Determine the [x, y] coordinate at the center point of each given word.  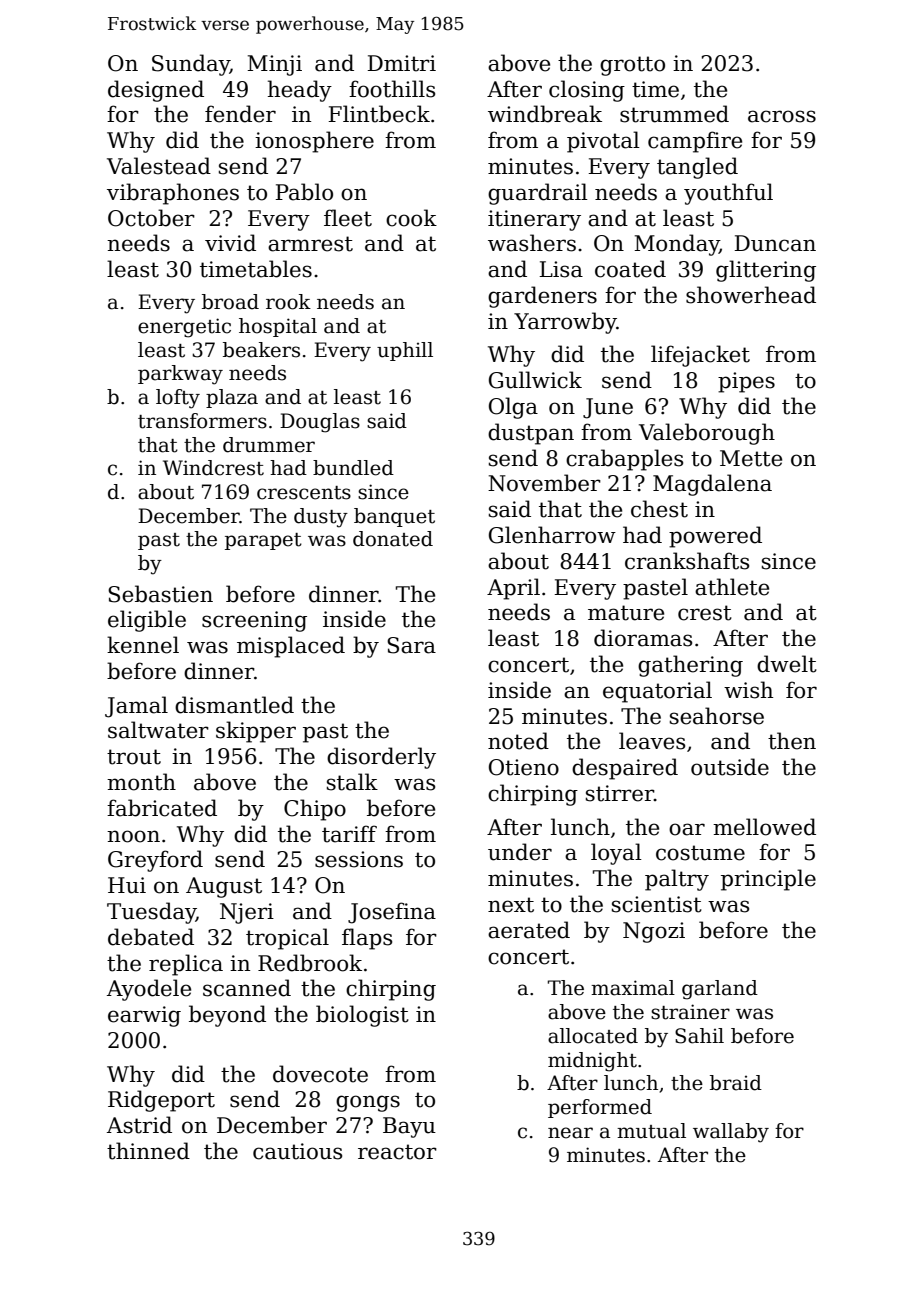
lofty [178, 399]
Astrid [139, 1125]
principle [768, 880]
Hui [127, 885]
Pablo [304, 192]
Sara [411, 645]
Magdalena [712, 485]
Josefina [392, 913]
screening [254, 621]
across [782, 116]
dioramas [643, 638]
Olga [513, 408]
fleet [348, 218]
